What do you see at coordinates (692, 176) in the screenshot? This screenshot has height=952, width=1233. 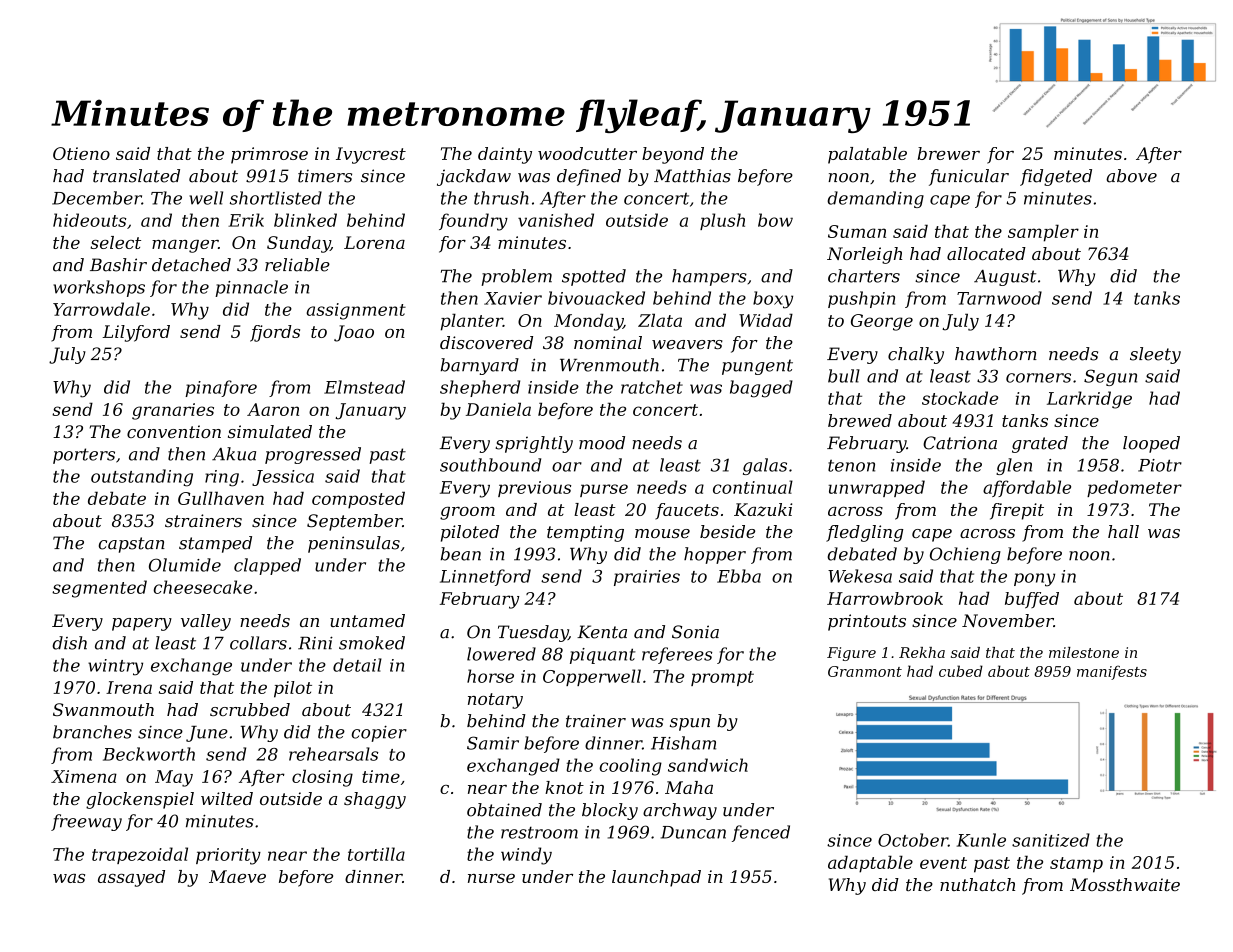 I see `Matthias` at bounding box center [692, 176].
